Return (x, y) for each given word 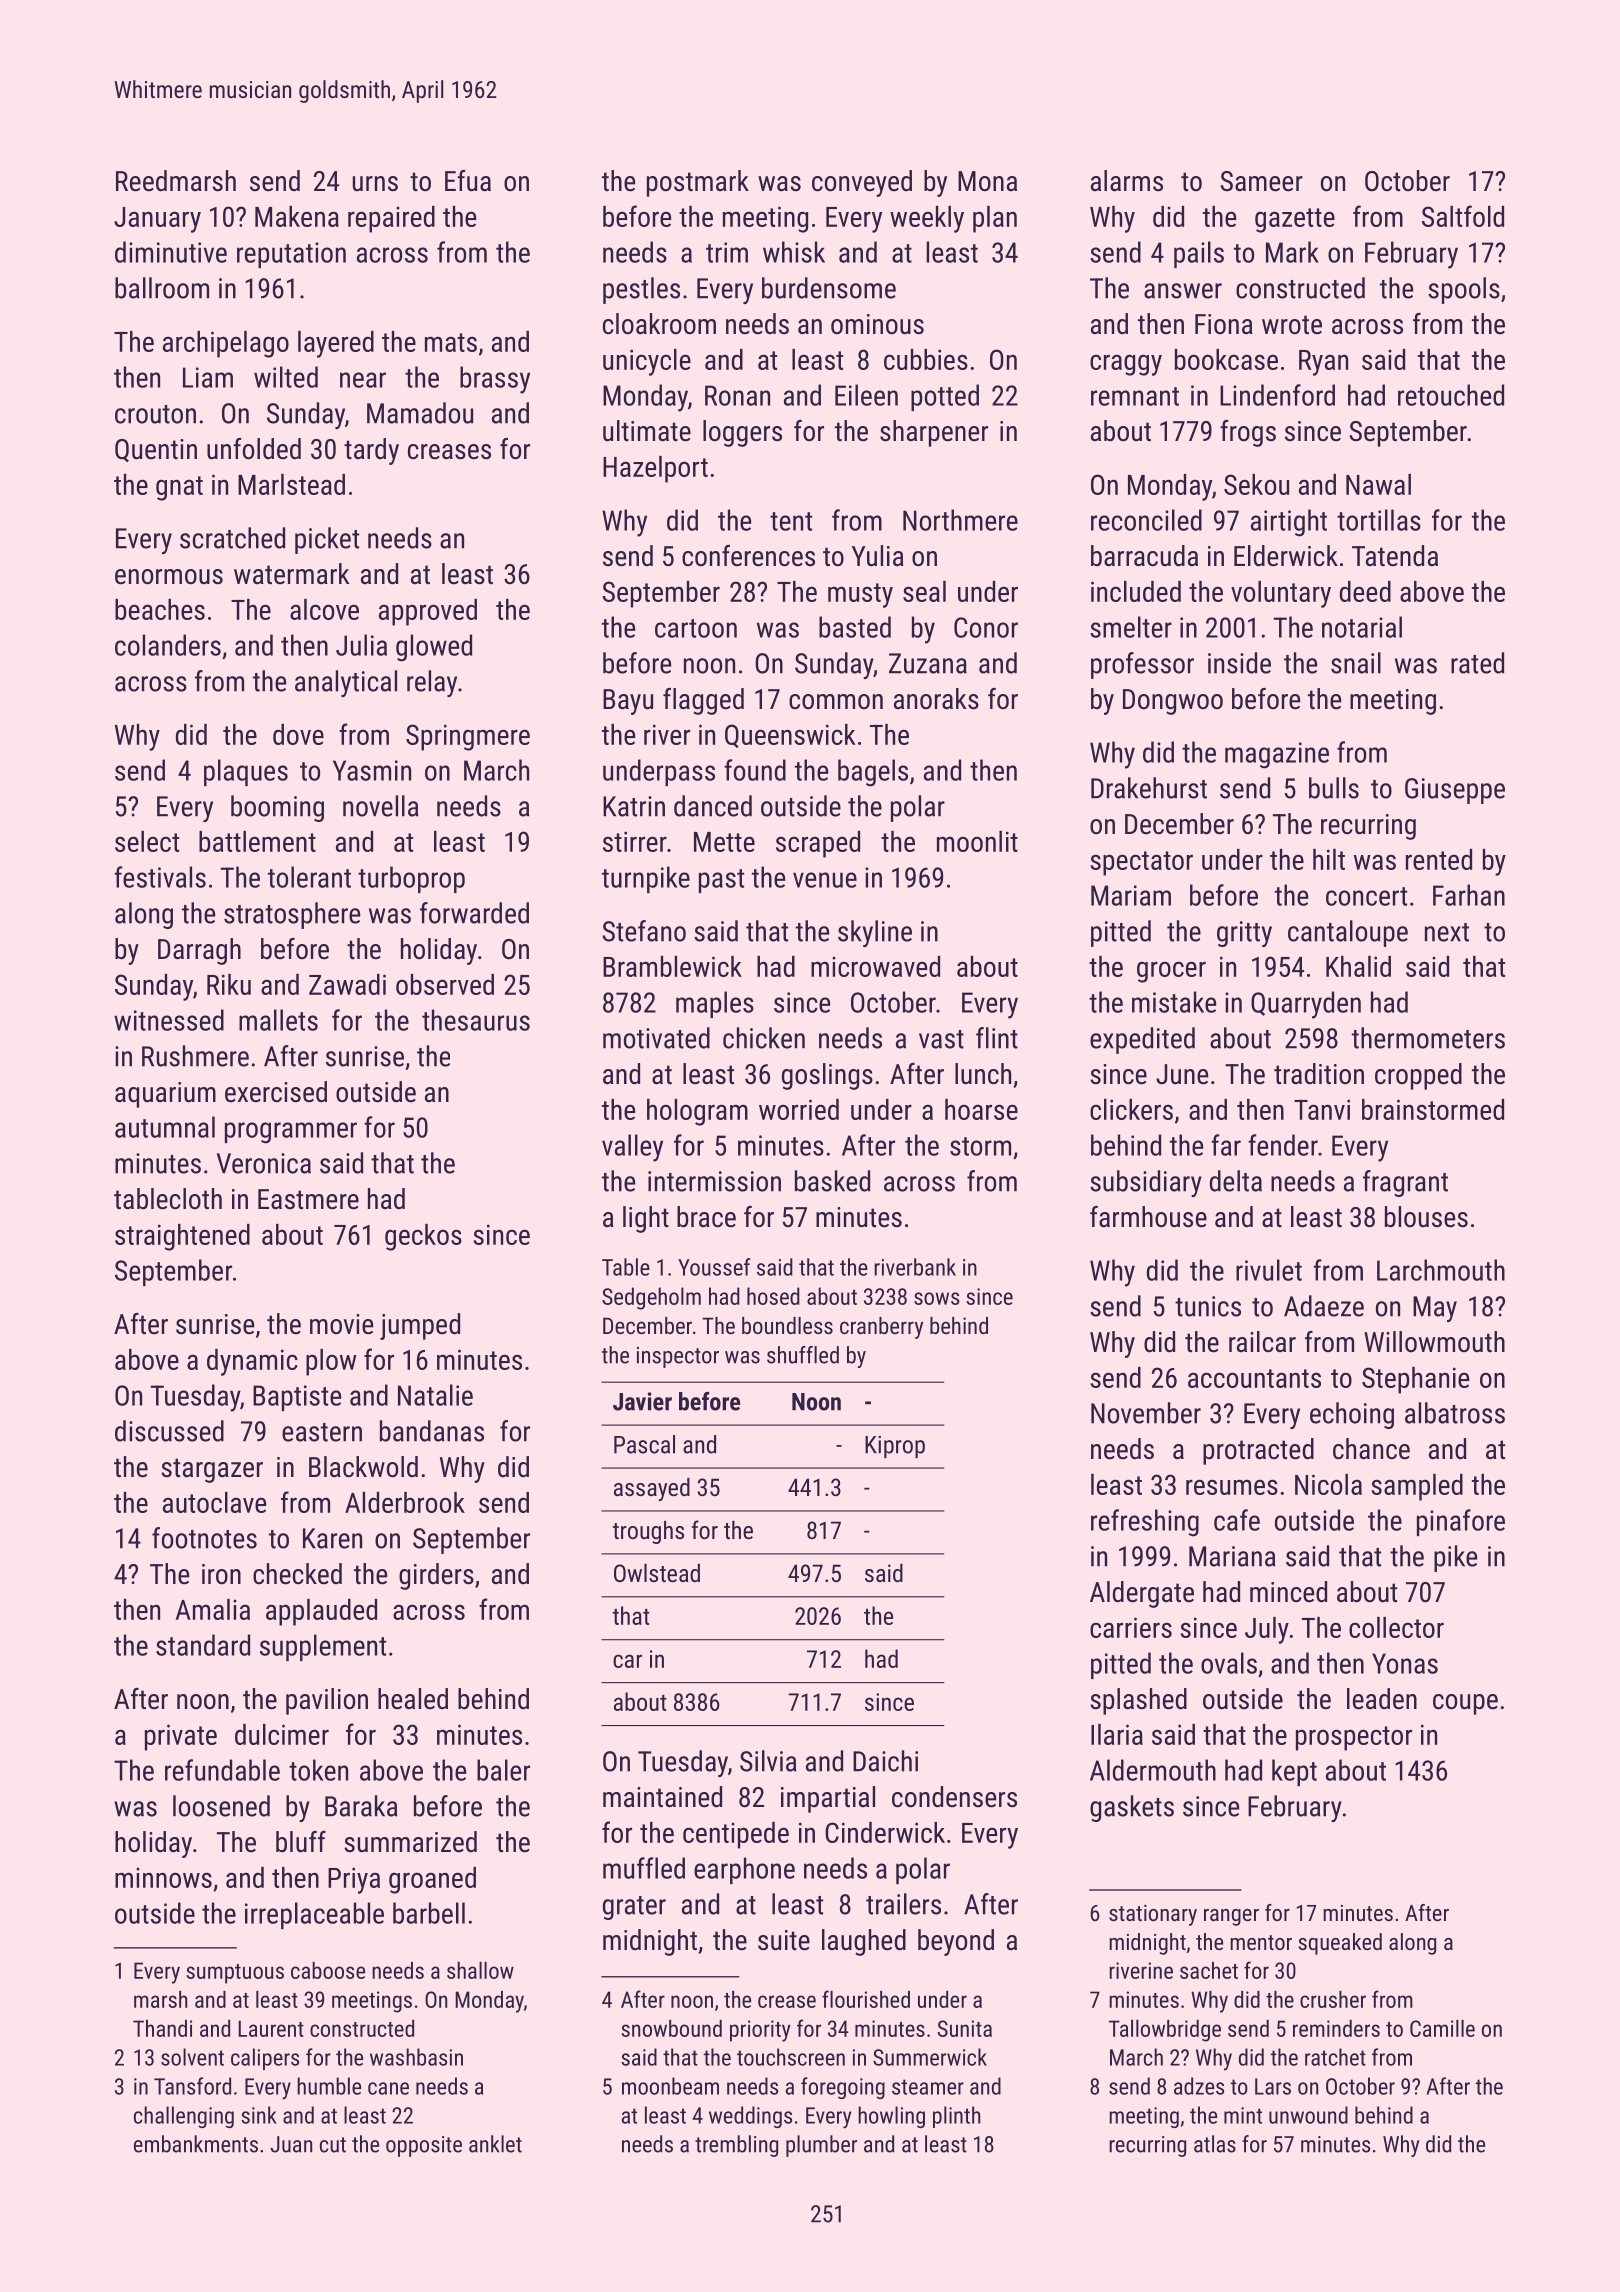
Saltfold (1463, 216)
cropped (1418, 1076)
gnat (179, 488)
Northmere (960, 520)
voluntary (1281, 594)
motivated (656, 1038)
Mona (987, 181)
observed (445, 984)
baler (503, 1770)
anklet (495, 2144)
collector (1396, 1627)
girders (436, 1576)
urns (375, 183)
